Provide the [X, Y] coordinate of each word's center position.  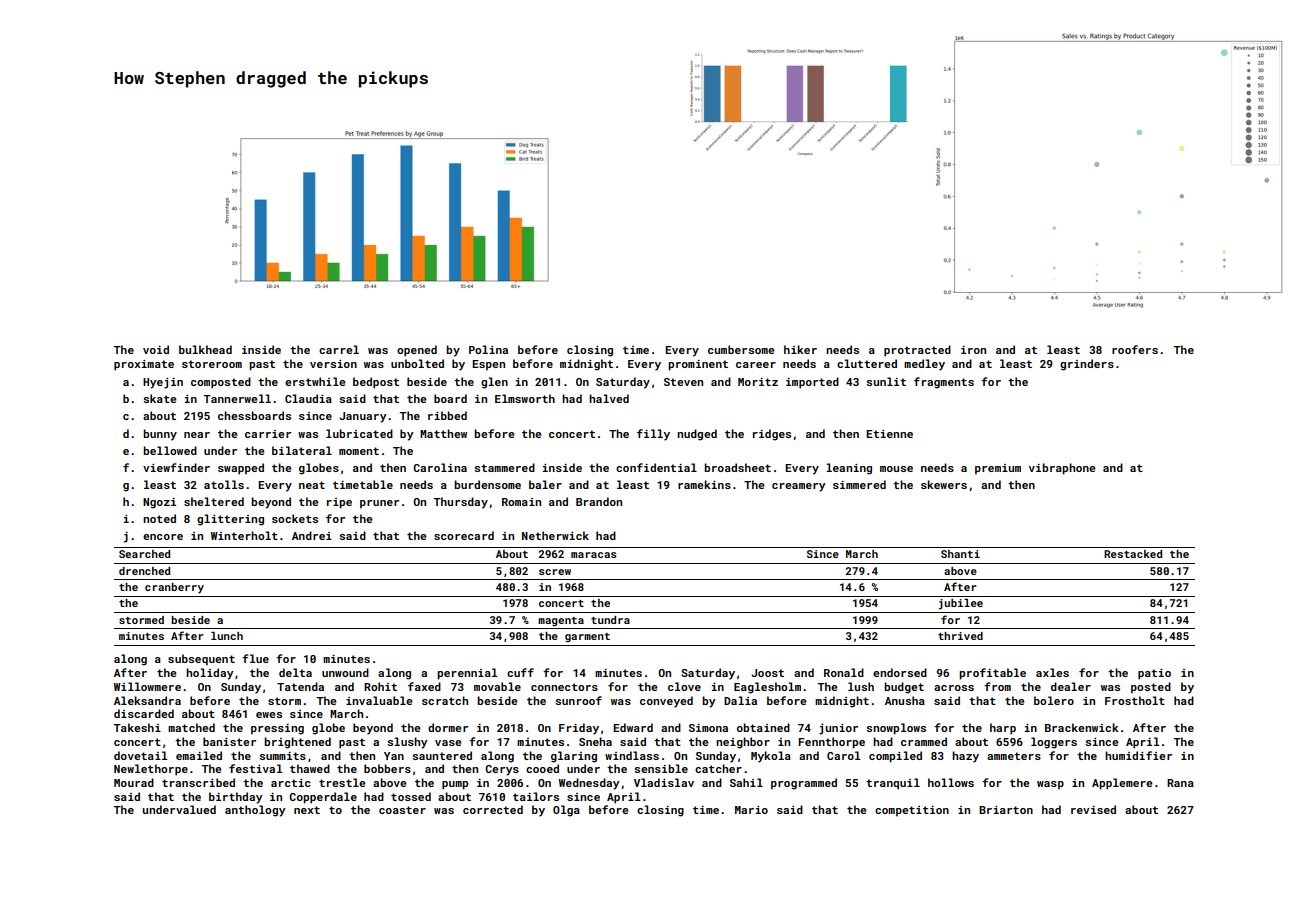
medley [924, 365]
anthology [255, 811]
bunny [160, 435]
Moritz [758, 382]
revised [1093, 809]
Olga [566, 811]
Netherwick [555, 535]
